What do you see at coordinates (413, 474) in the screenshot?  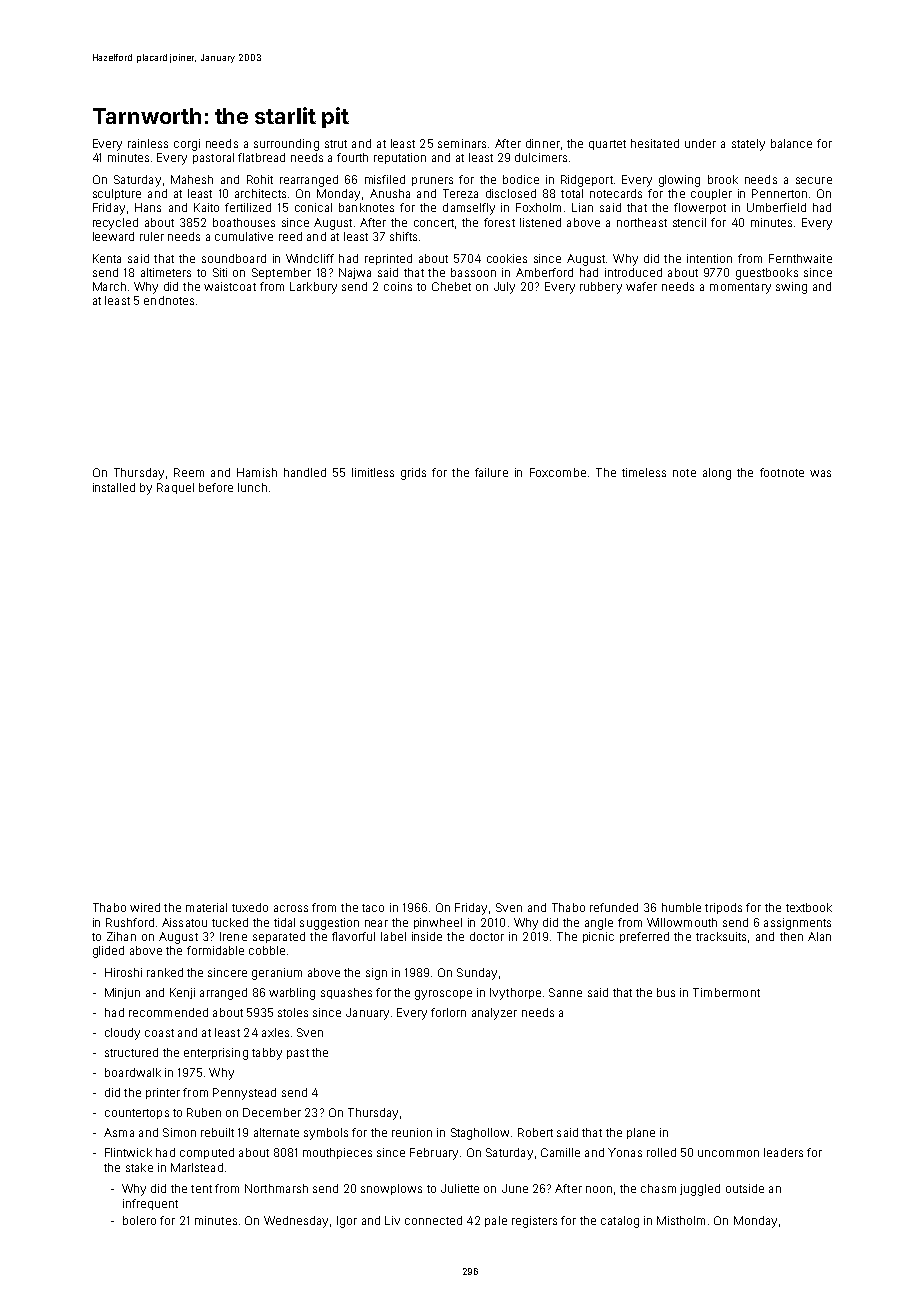 I see `grids` at bounding box center [413, 474].
